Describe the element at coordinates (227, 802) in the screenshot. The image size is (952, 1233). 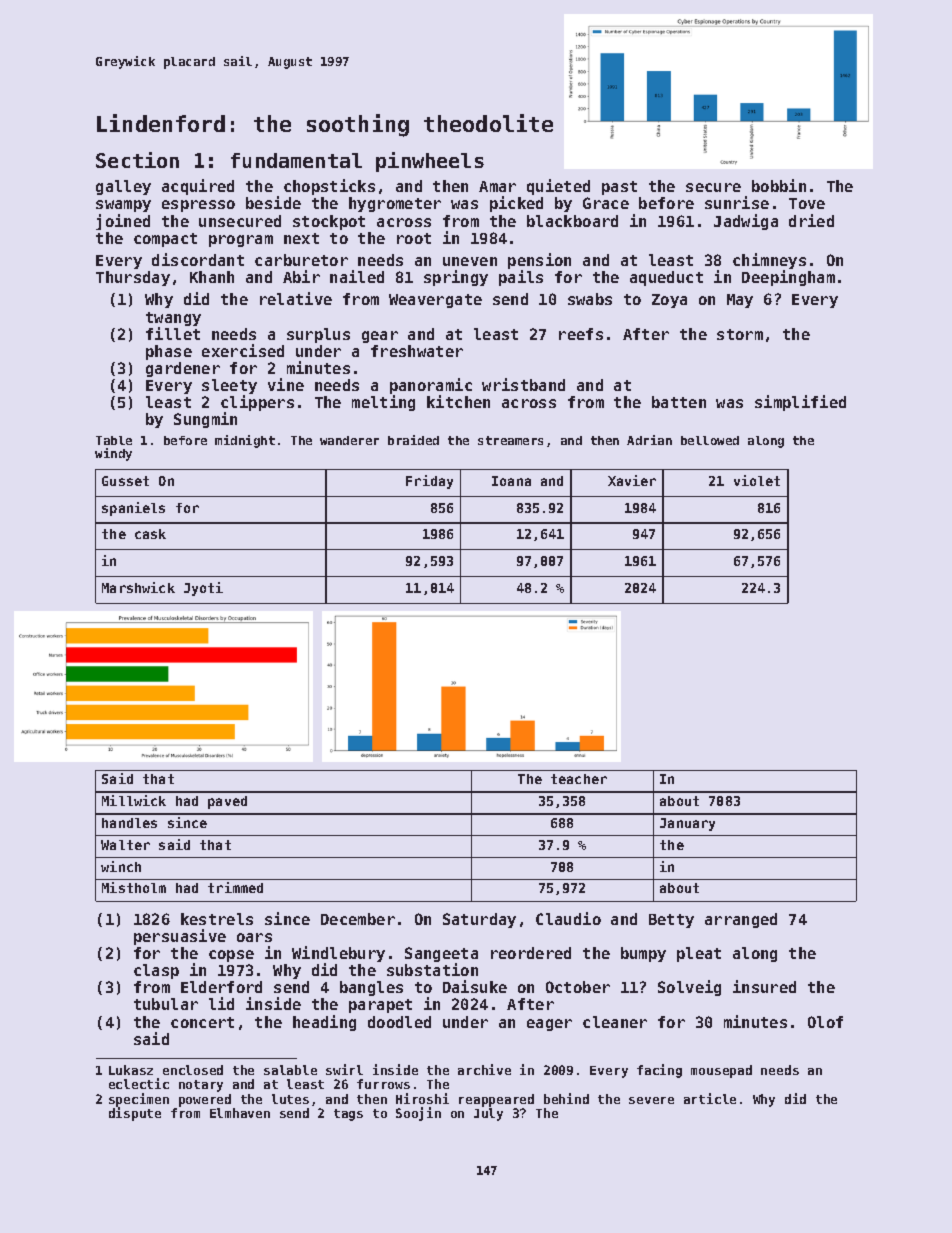
I see `paved` at that location.
